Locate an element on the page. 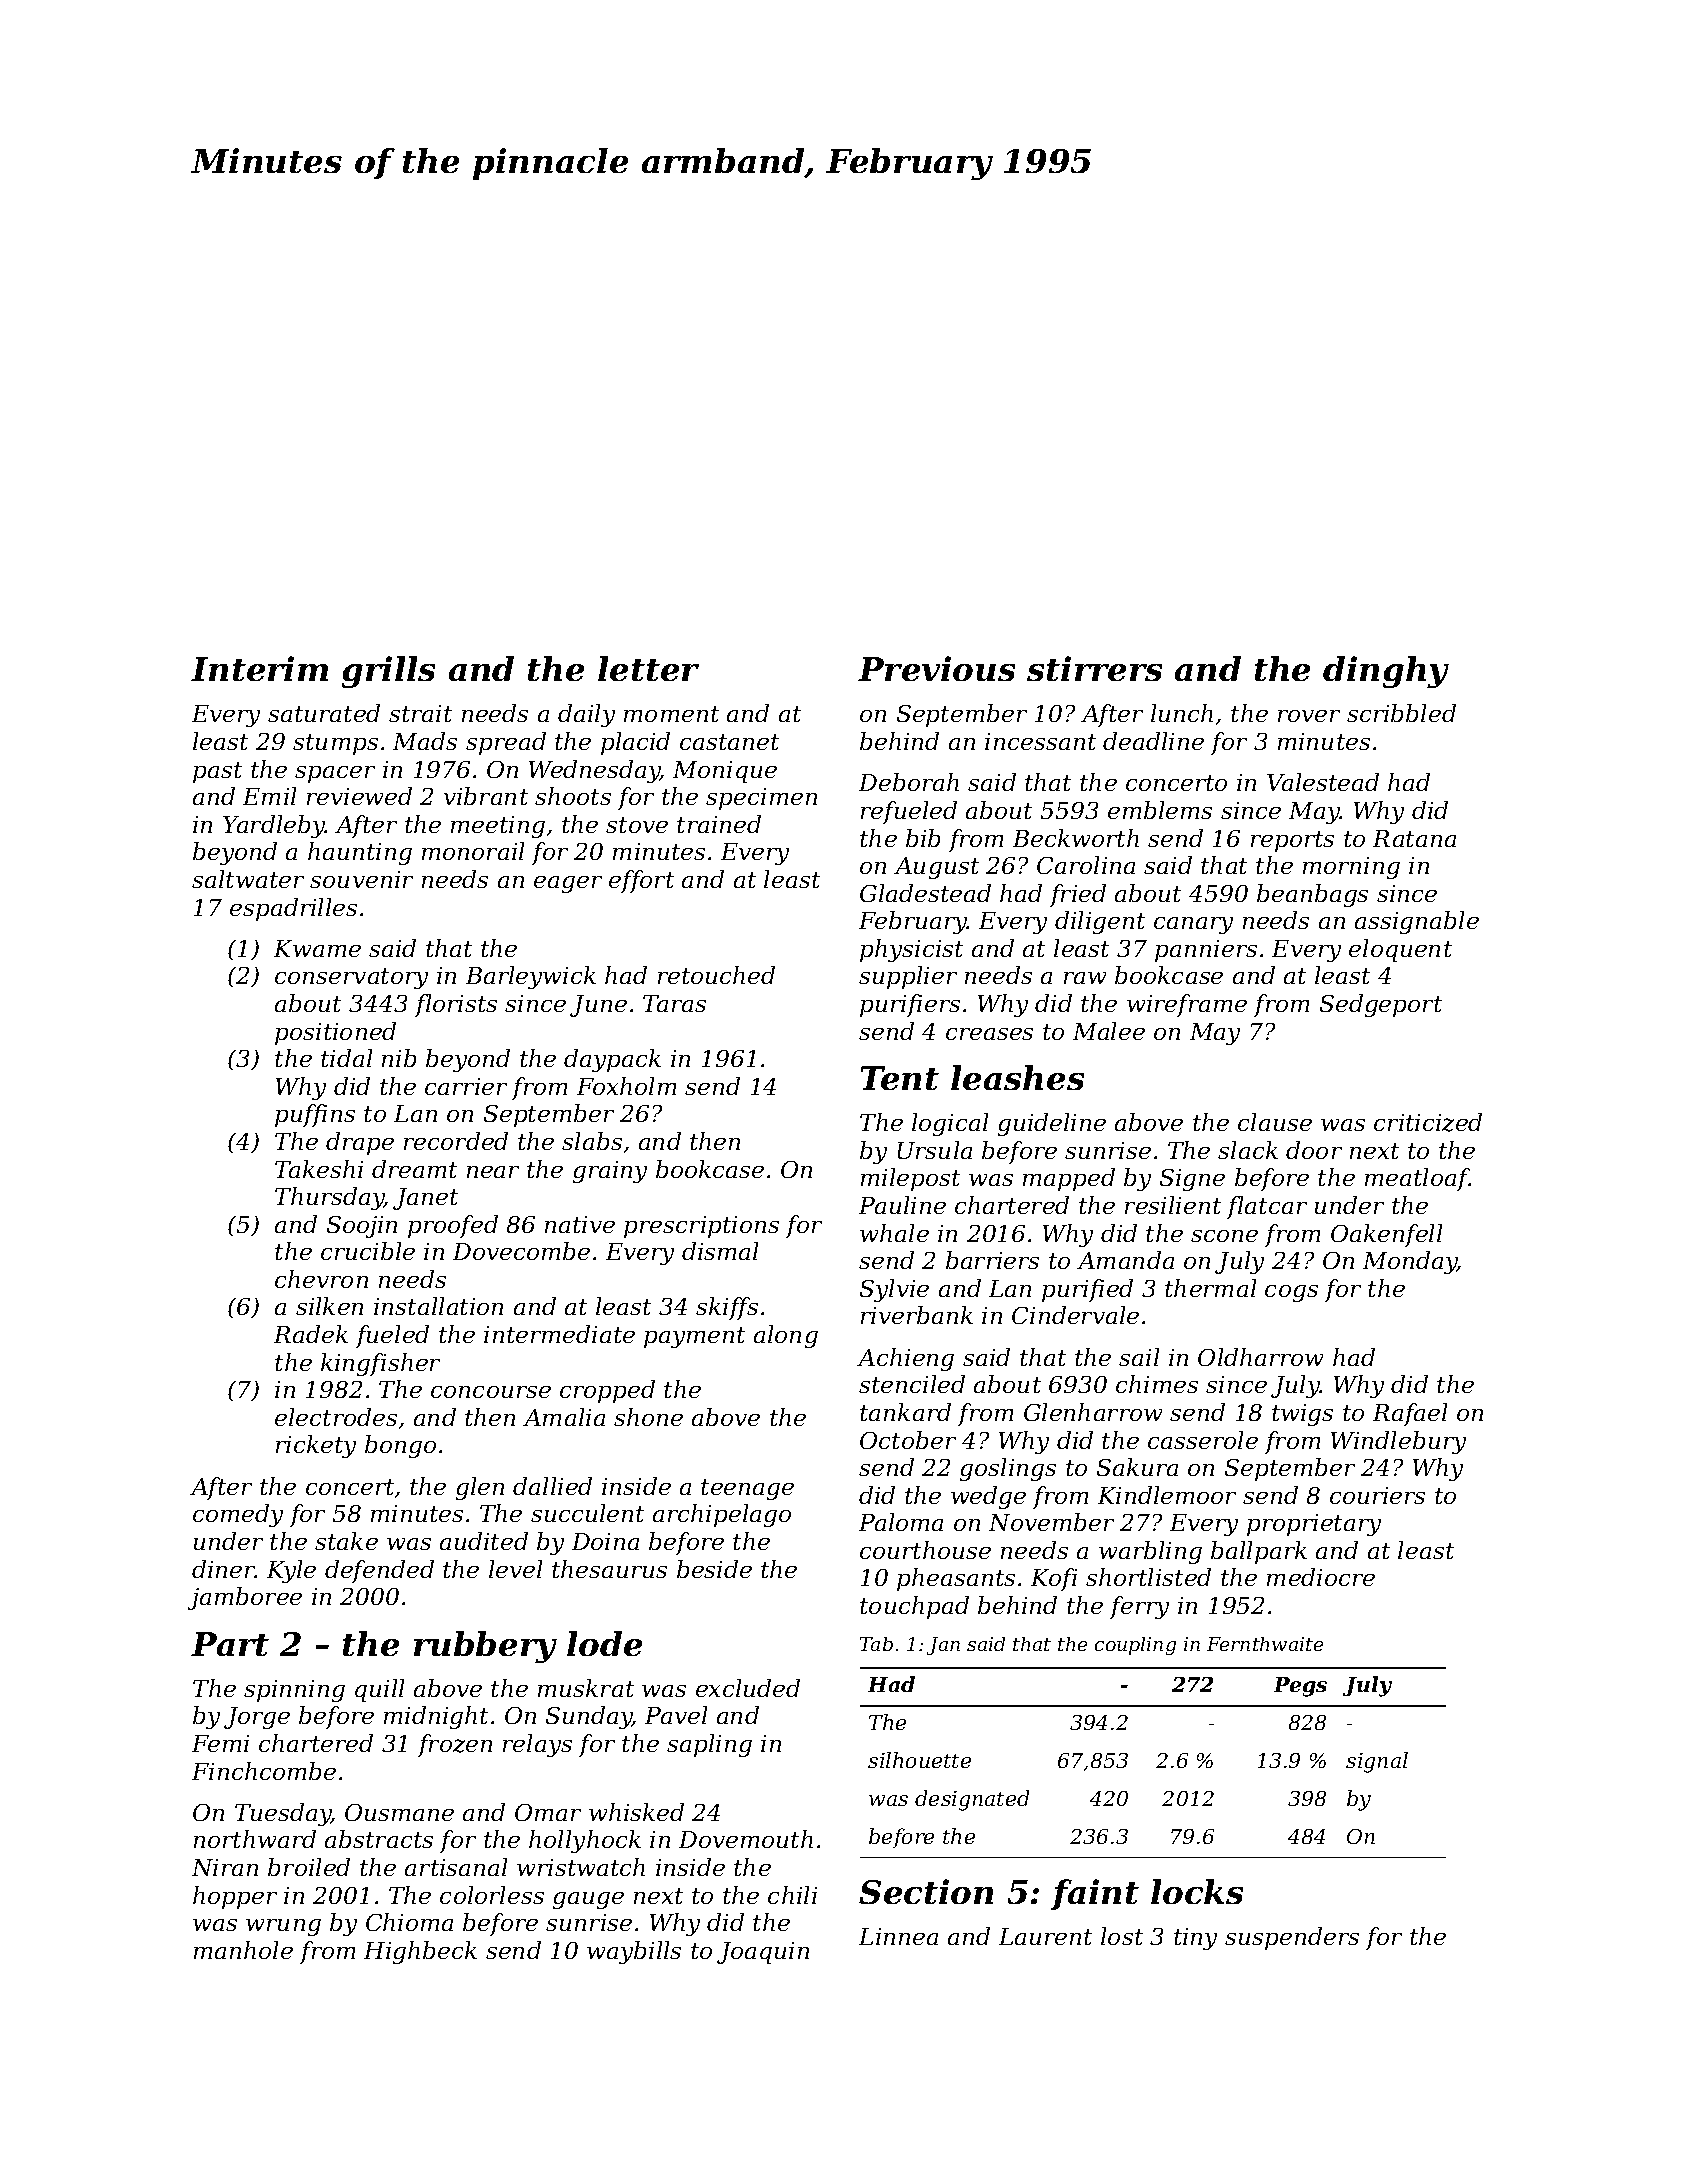 The height and width of the image is (2178, 1683). Pegs is located at coordinates (1300, 1687).
